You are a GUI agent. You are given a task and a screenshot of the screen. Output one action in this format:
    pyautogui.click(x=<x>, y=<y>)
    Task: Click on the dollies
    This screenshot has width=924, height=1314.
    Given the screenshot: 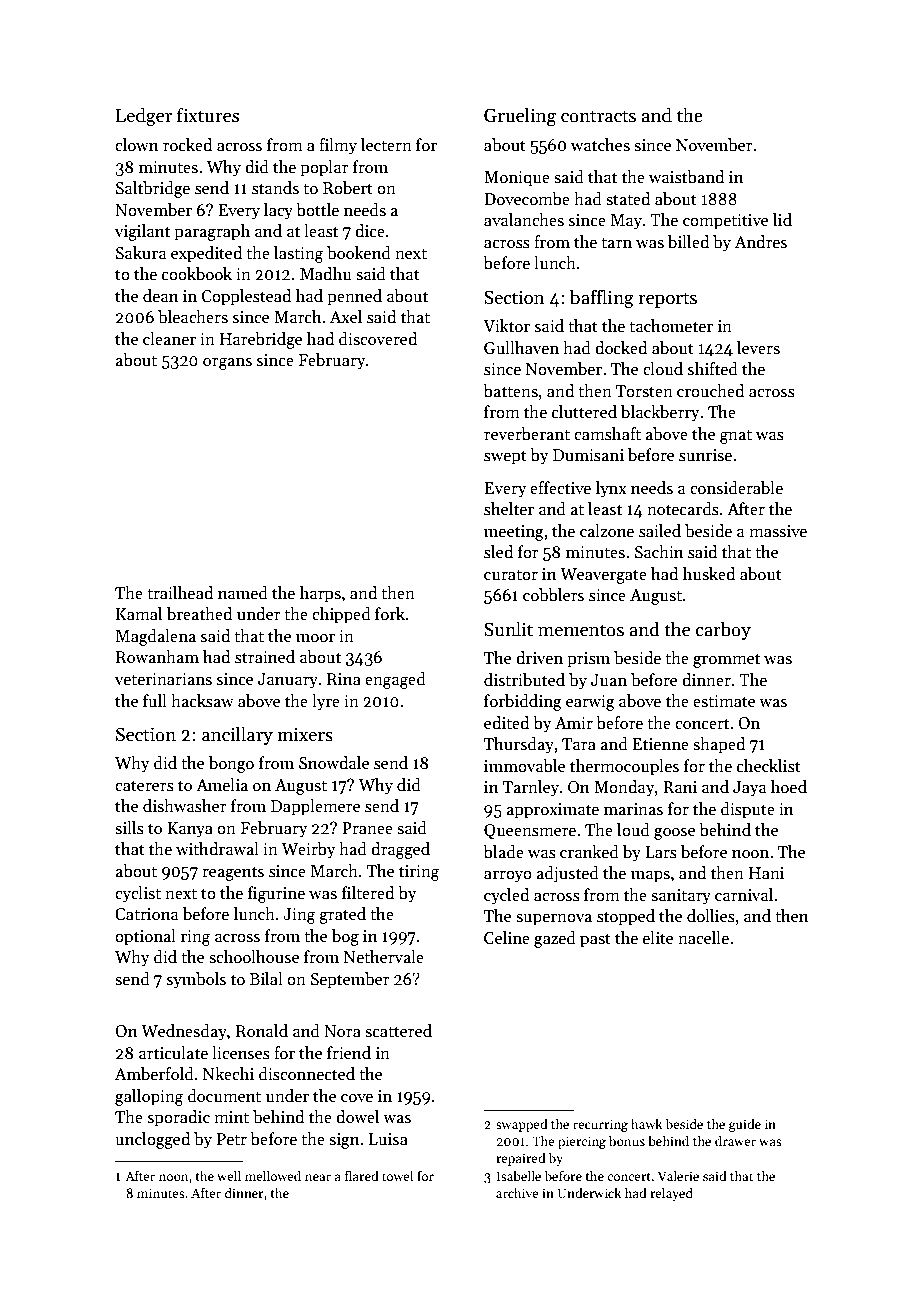 What is the action you would take?
    pyautogui.click(x=711, y=916)
